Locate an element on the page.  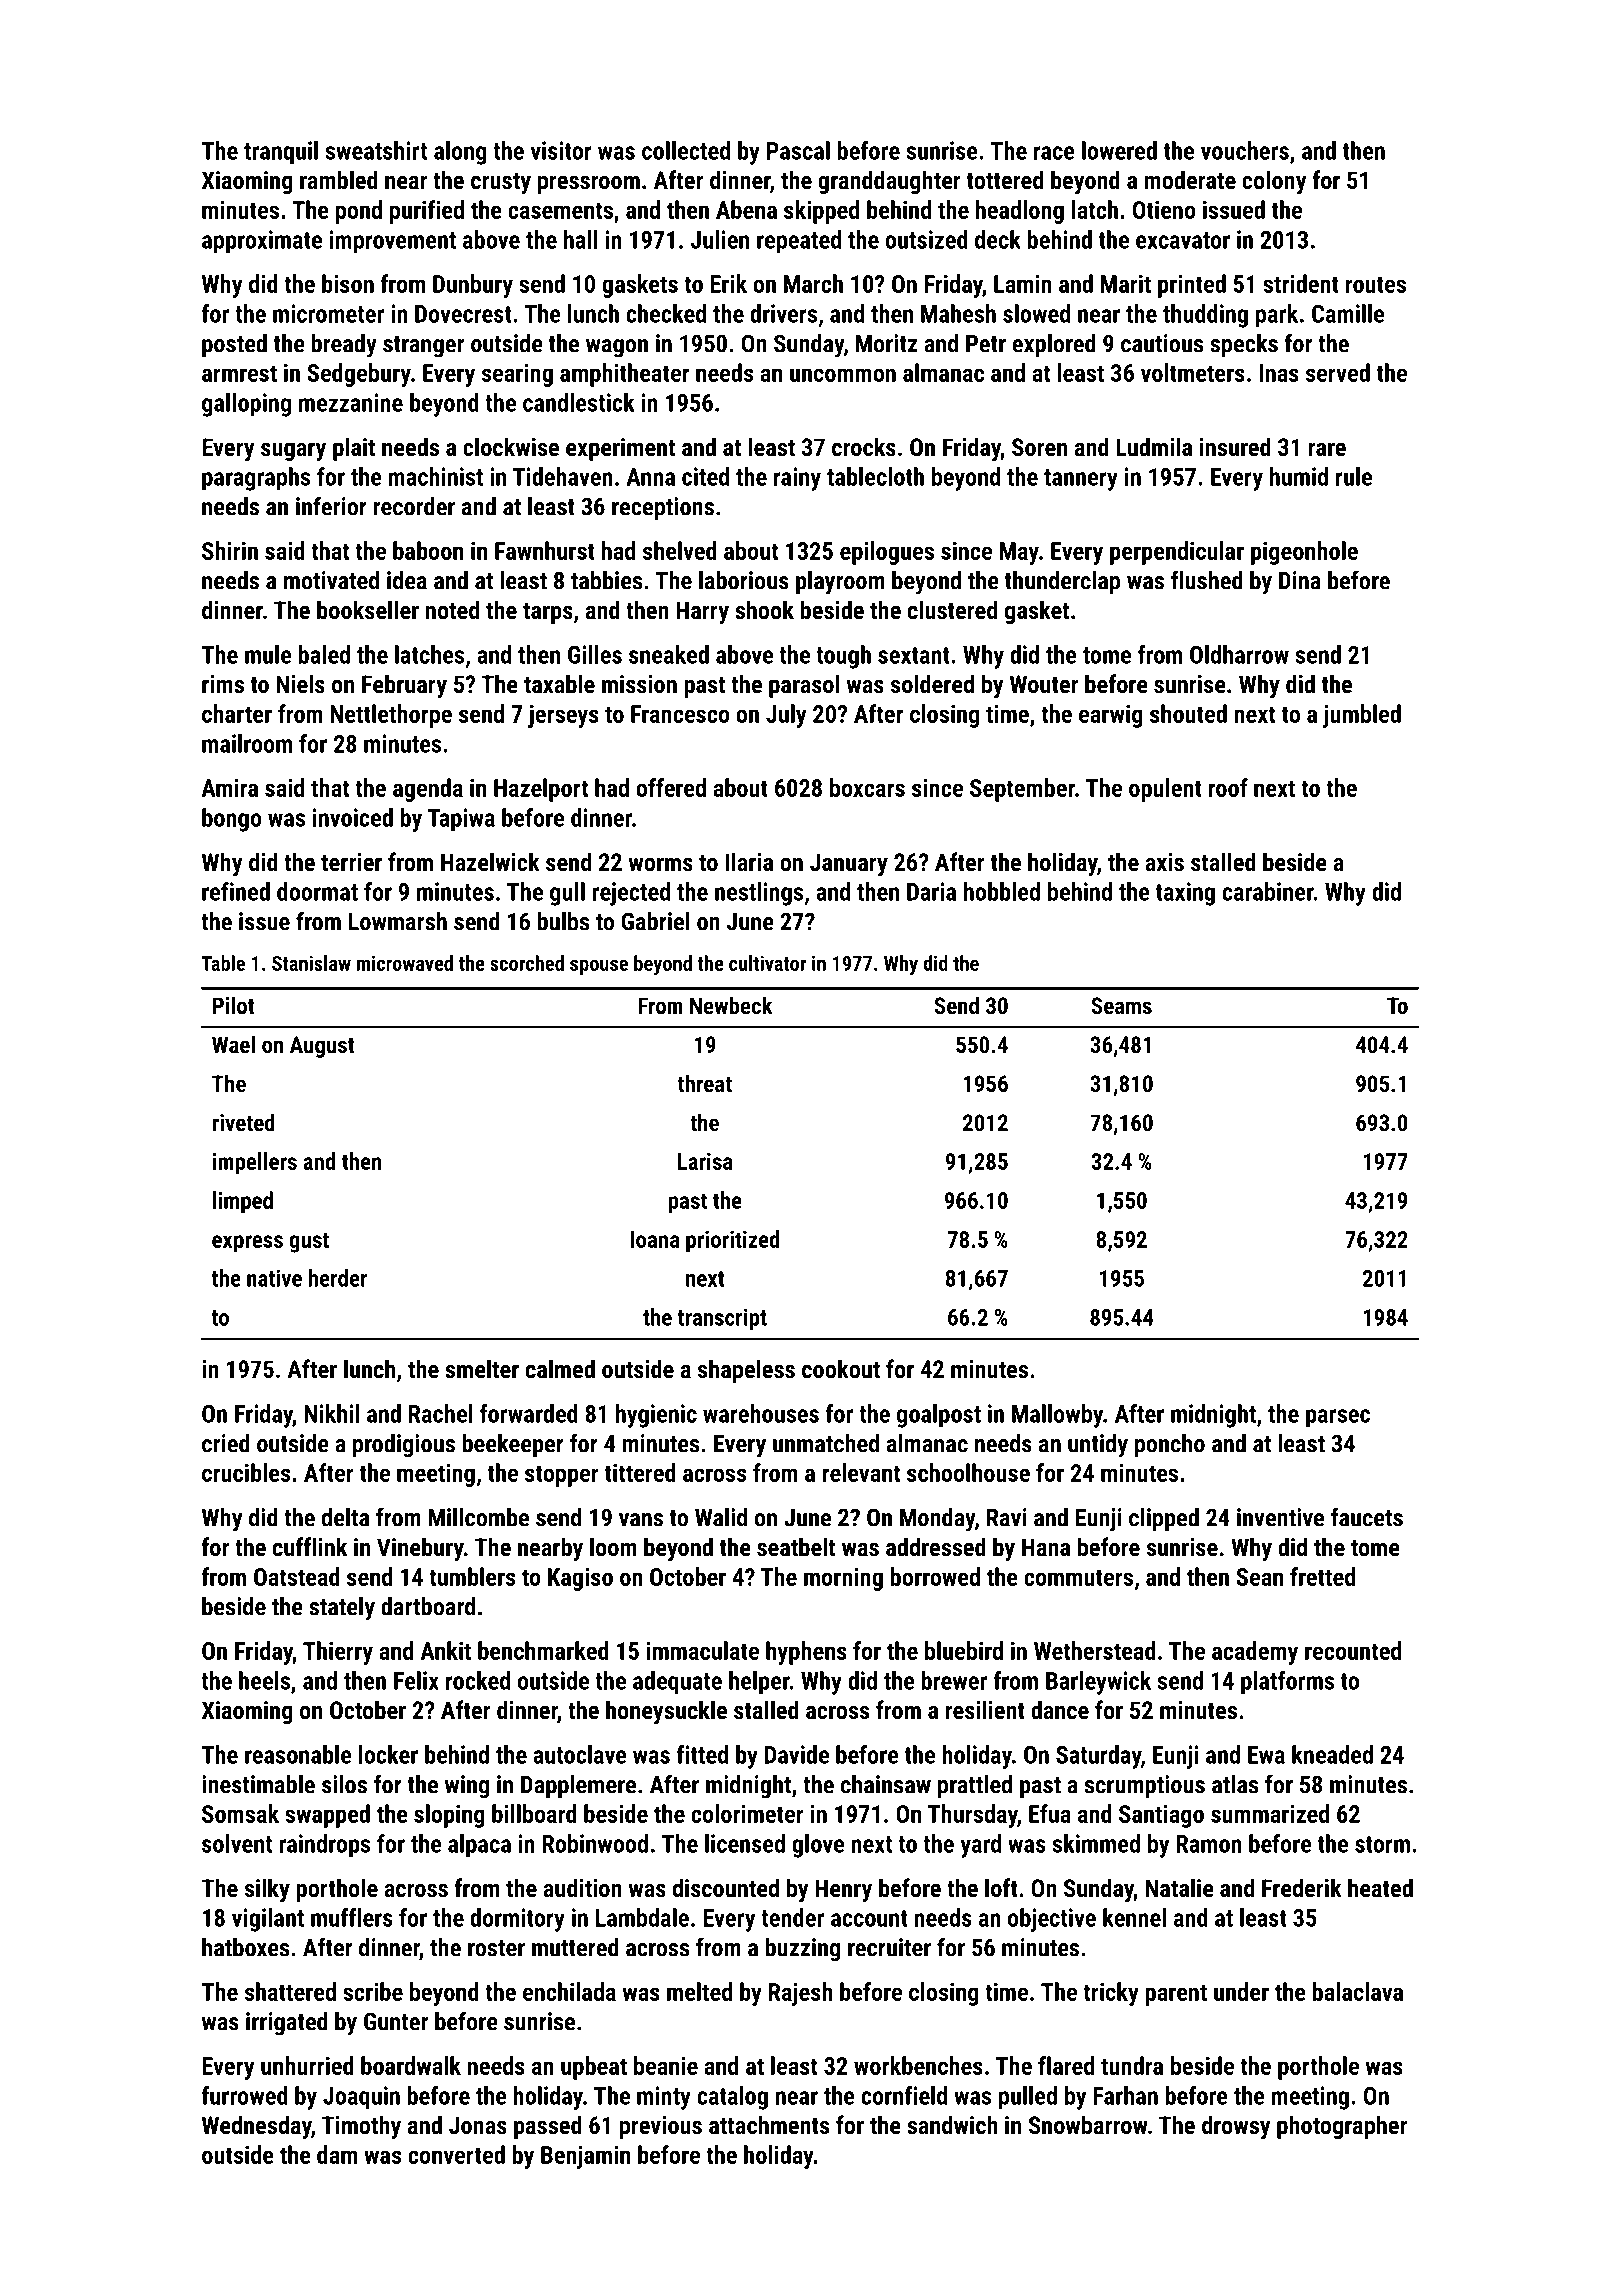
yard is located at coordinates (980, 1846).
